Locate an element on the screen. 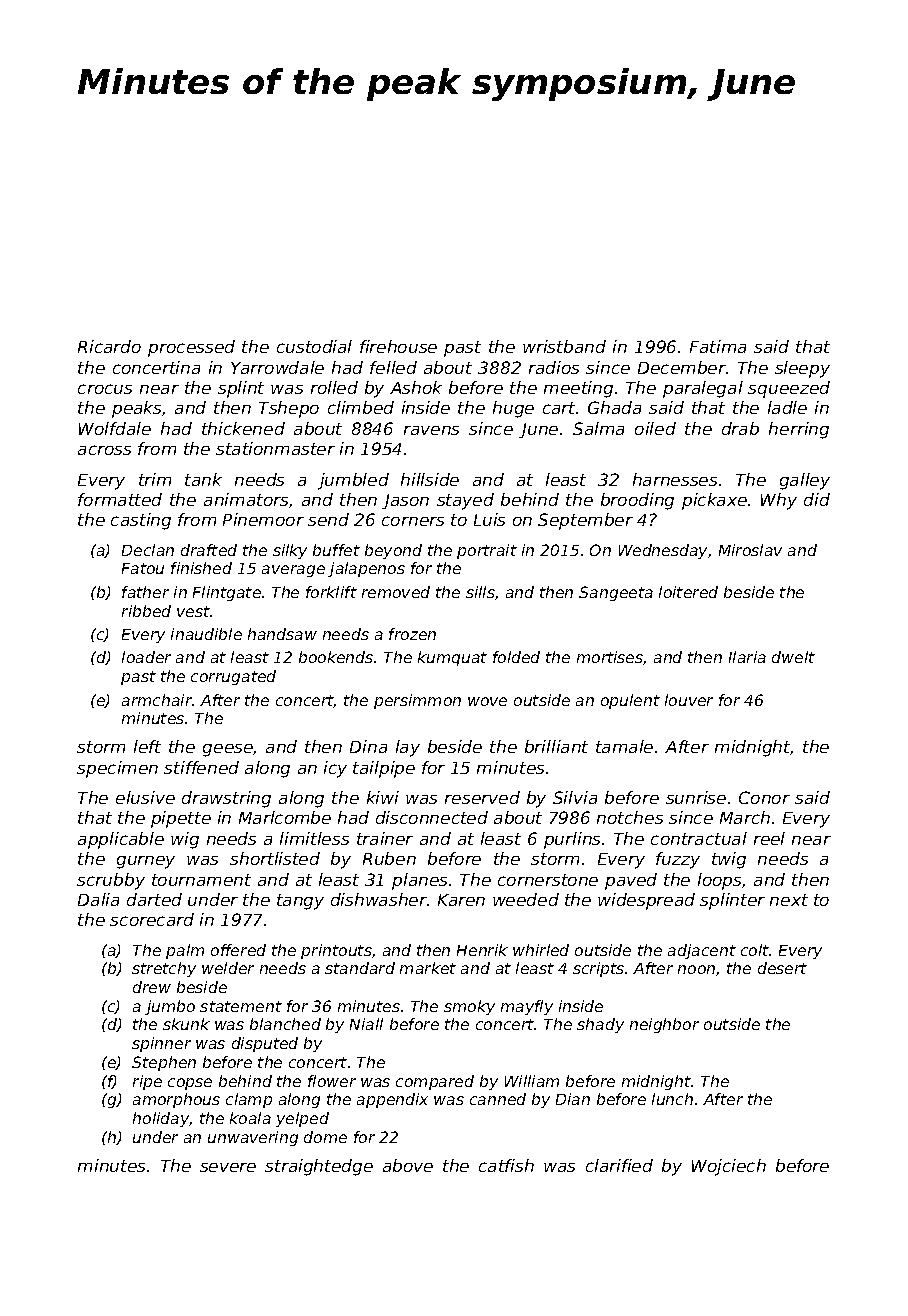 The width and height of the screenshot is (908, 1316). custodial is located at coordinates (314, 346).
